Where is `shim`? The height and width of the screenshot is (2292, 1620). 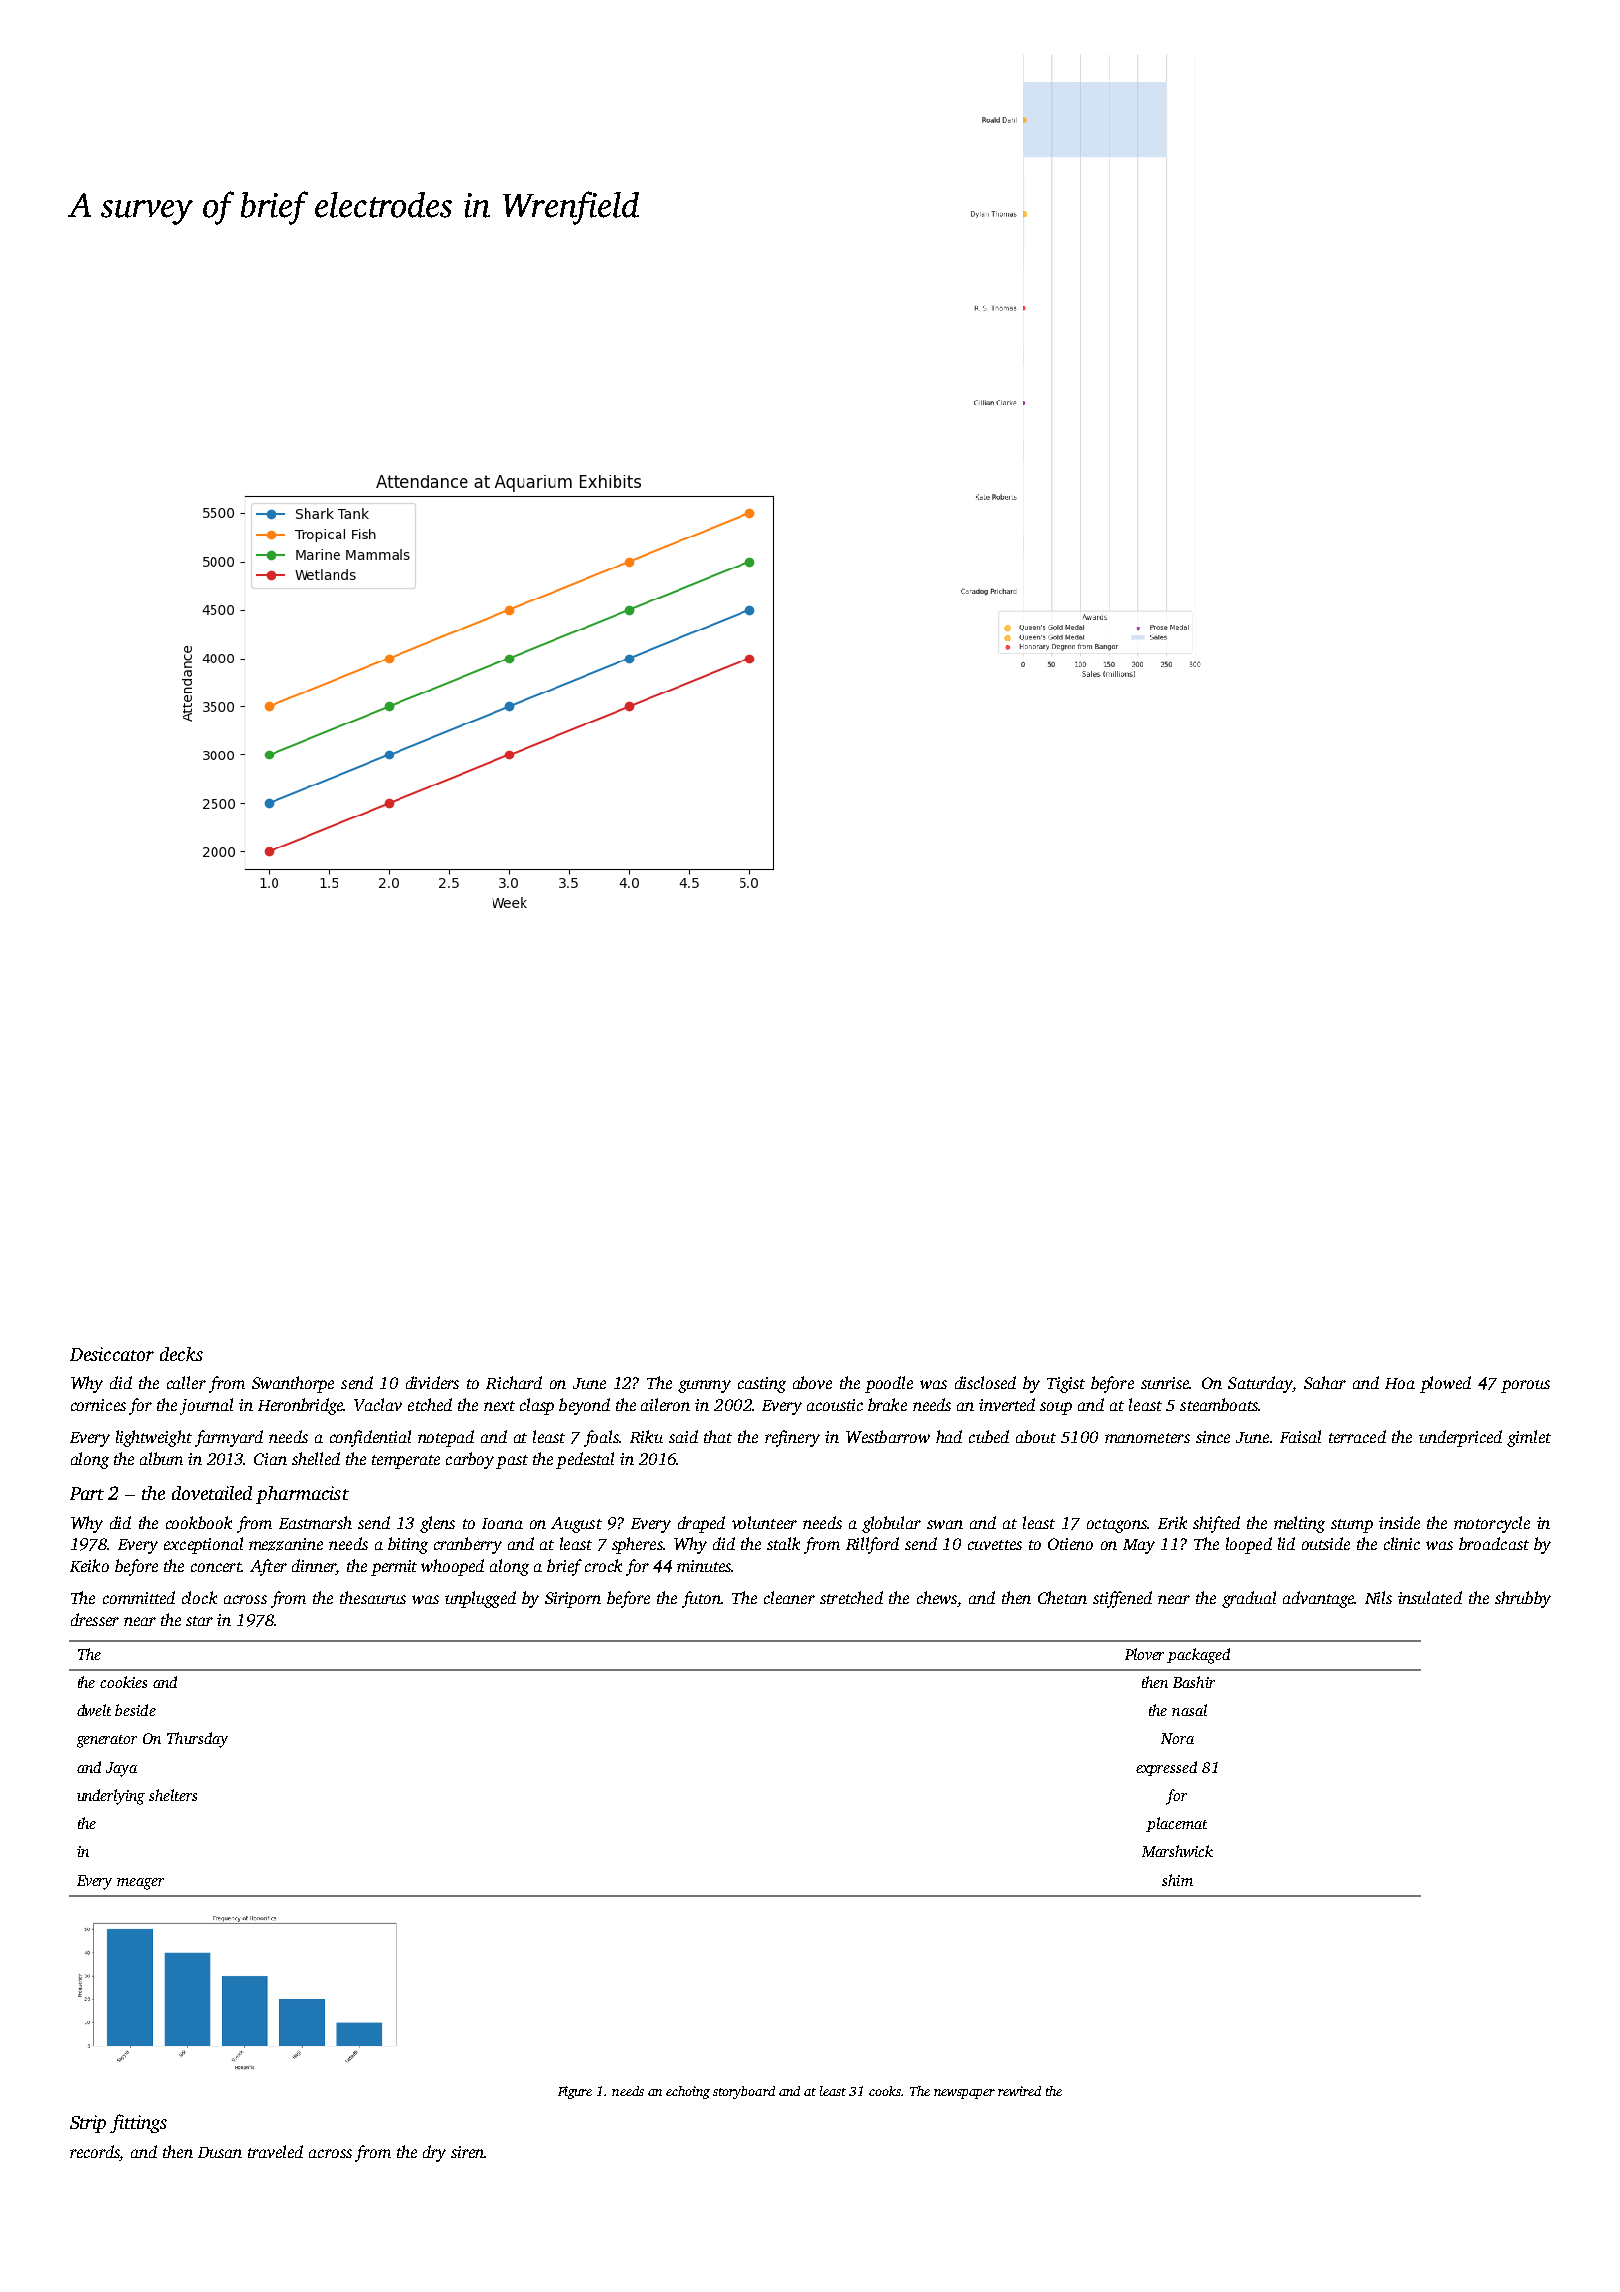
shim is located at coordinates (1177, 1880).
